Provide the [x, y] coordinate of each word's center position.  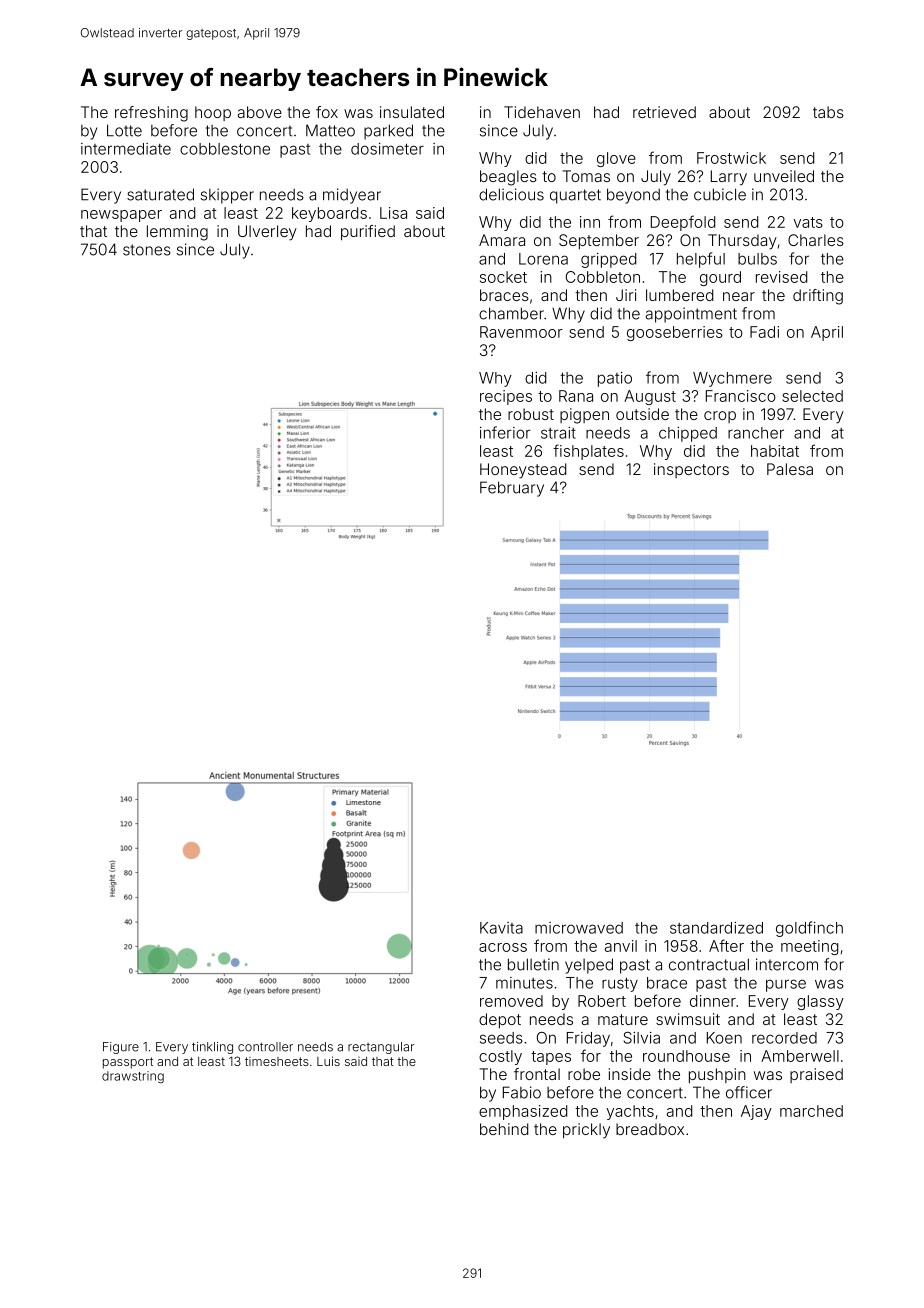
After [726, 945]
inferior [505, 432]
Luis [328, 1061]
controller [265, 1047]
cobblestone [225, 149]
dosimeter [387, 149]
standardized [716, 928]
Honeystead [523, 471]
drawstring [133, 1077]
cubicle [720, 194]
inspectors [691, 470]
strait [558, 433]
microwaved [579, 928]
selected [812, 396]
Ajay [756, 1112]
